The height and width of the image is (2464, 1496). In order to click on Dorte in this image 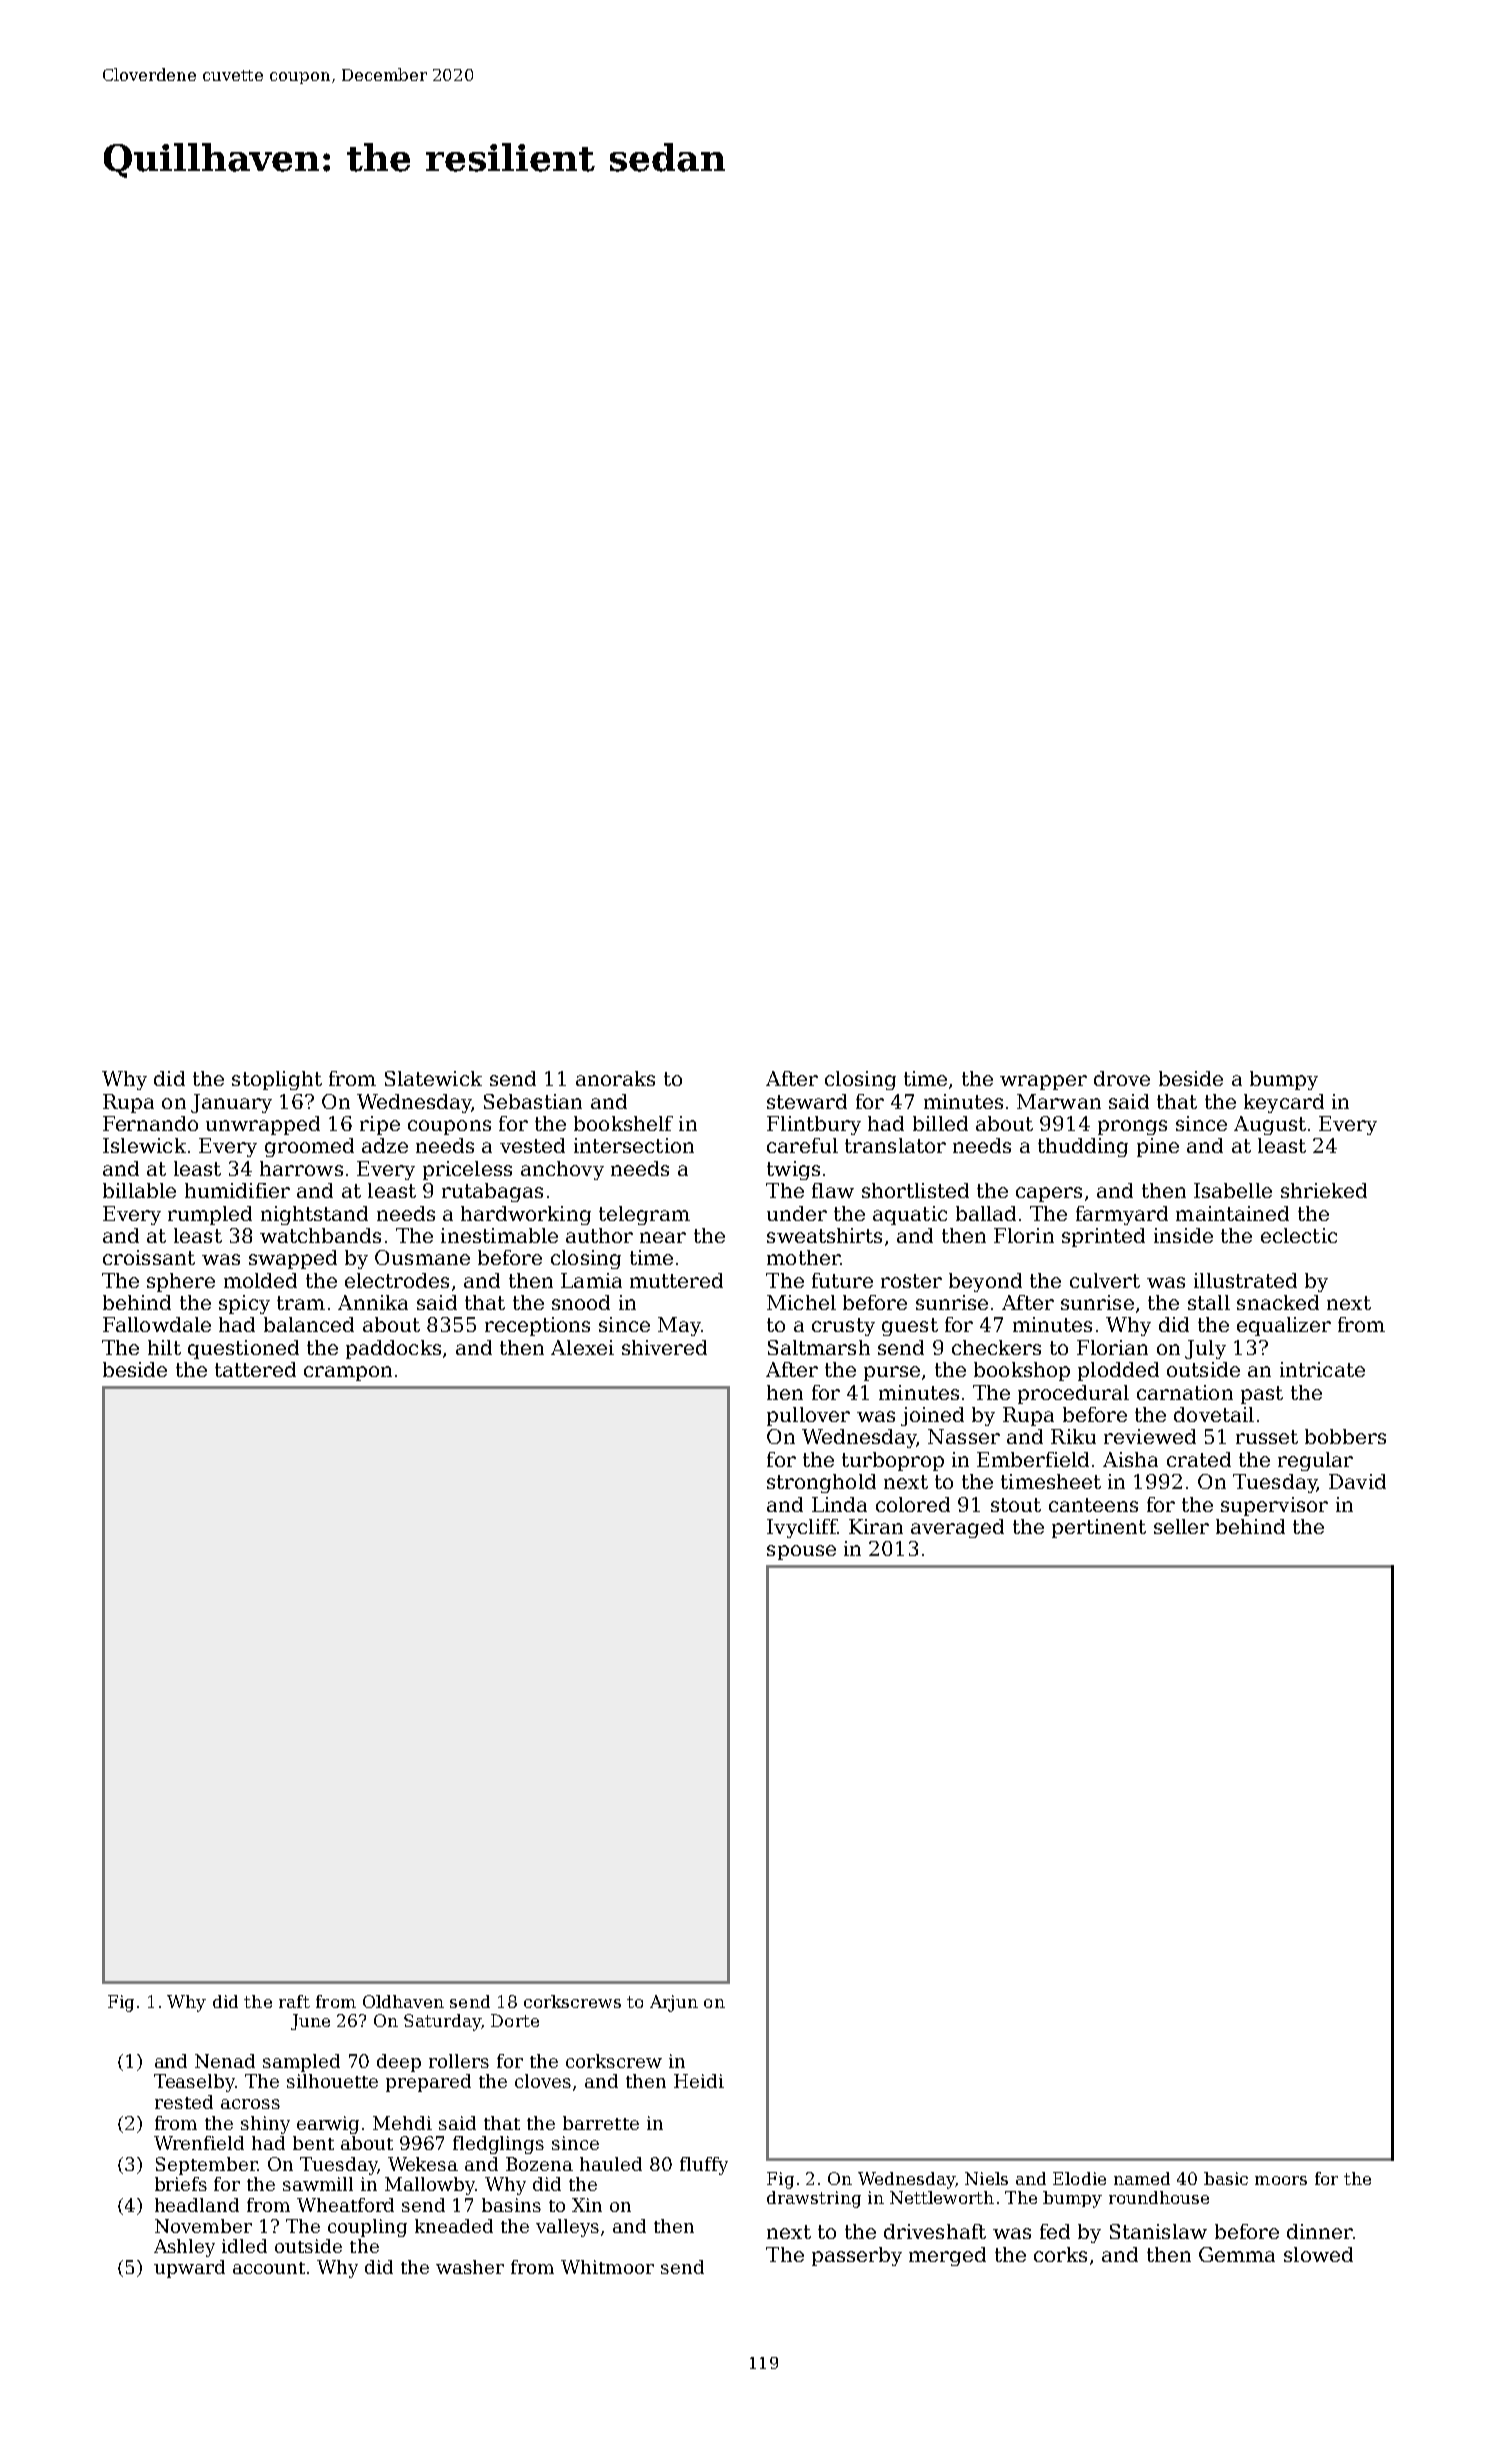, I will do `click(515, 2020)`.
